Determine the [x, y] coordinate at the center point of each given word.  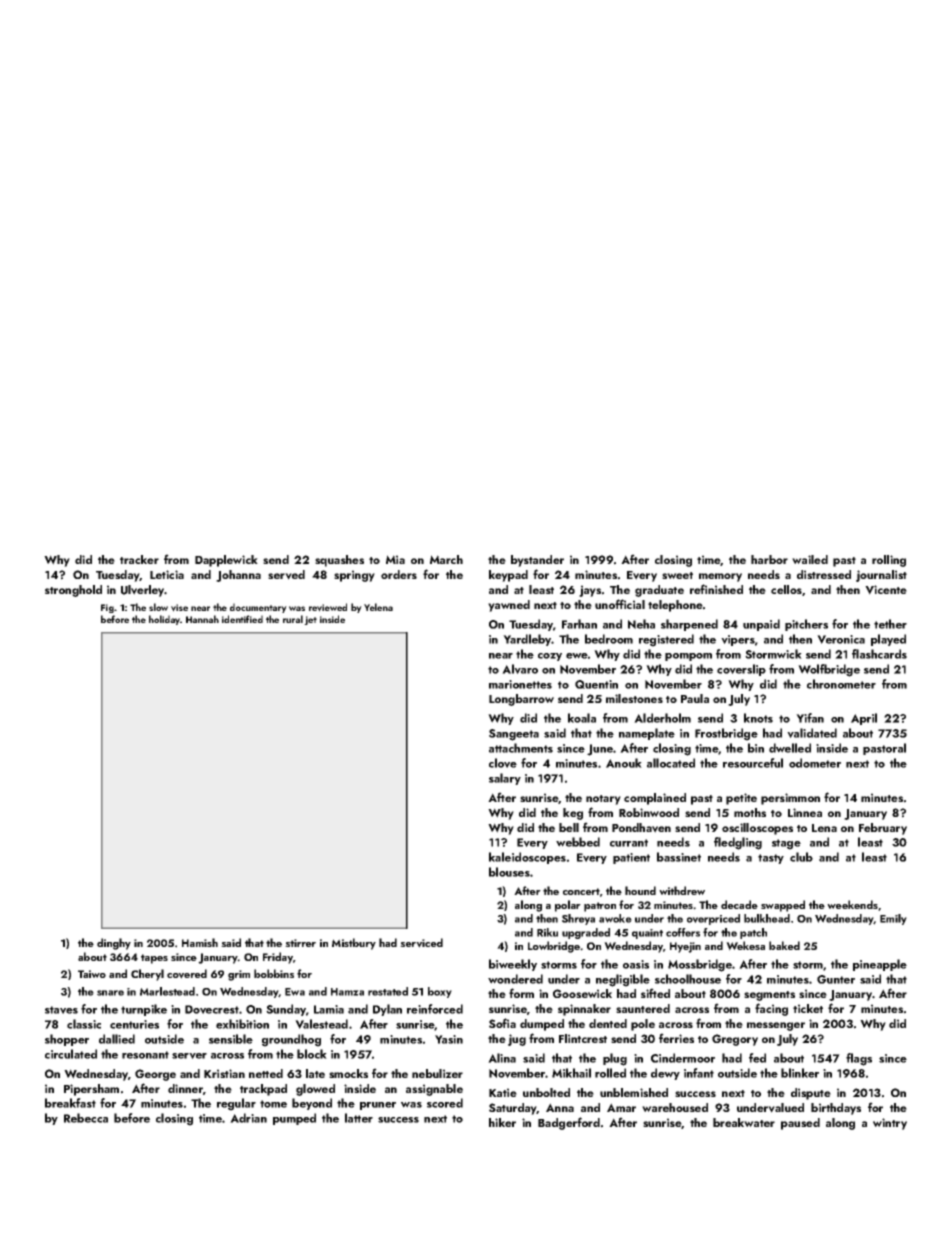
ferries [676, 1038]
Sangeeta [514, 735]
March [446, 559]
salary [505, 779]
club [801, 857]
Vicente [886, 590]
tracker [139, 559]
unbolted [546, 1092]
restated [388, 991]
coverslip [741, 670]
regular [236, 1104]
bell [569, 827]
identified [242, 619]
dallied [117, 1039]
